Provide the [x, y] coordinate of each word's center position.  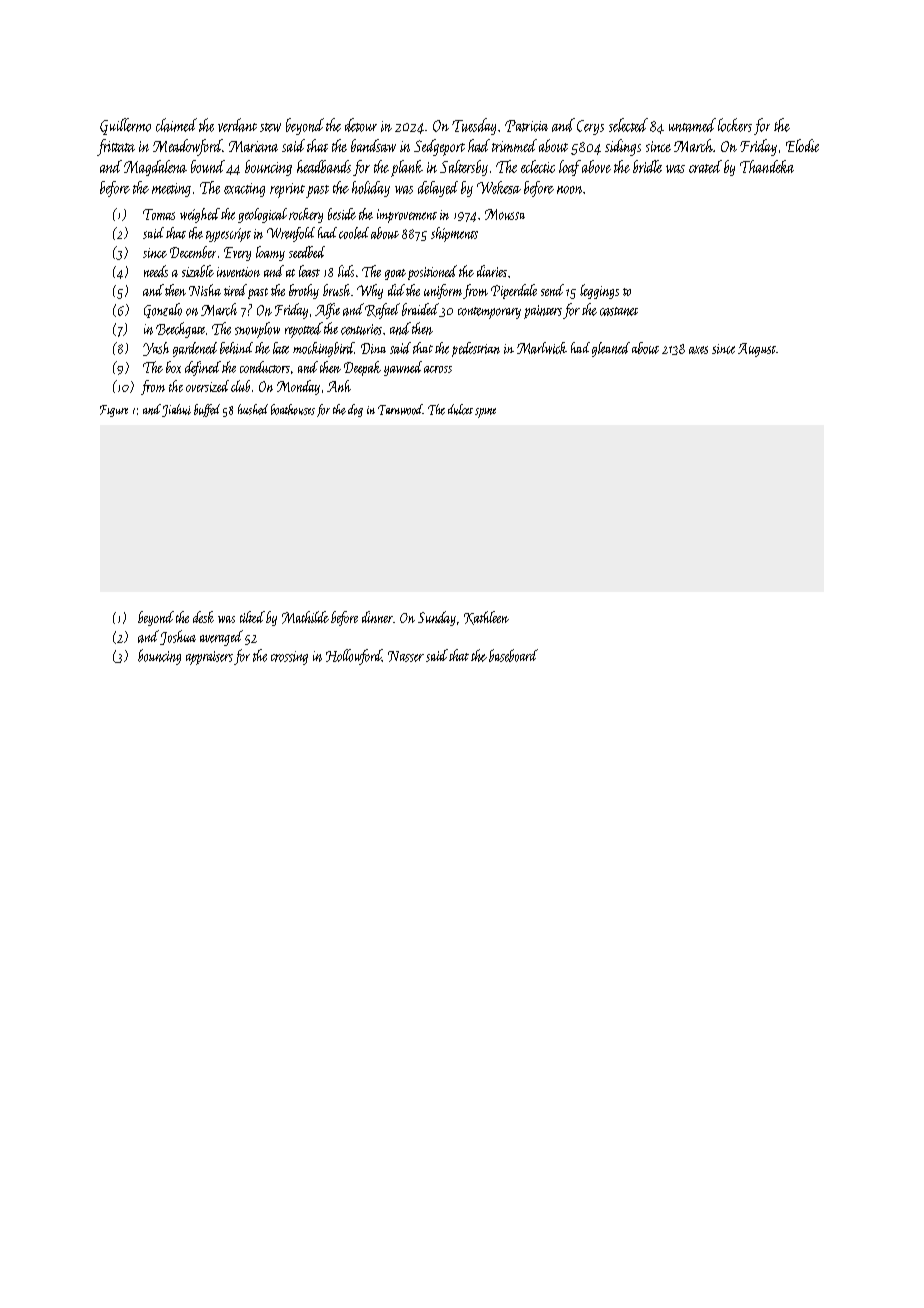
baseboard [513, 655]
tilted [252, 617]
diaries [492, 271]
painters [543, 312]
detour [361, 125]
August [757, 350]
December [193, 252]
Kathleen [486, 618]
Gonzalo [163, 310]
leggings [599, 291]
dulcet [460, 409]
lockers [735, 125]
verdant [237, 125]
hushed [253, 409]
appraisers [209, 658]
